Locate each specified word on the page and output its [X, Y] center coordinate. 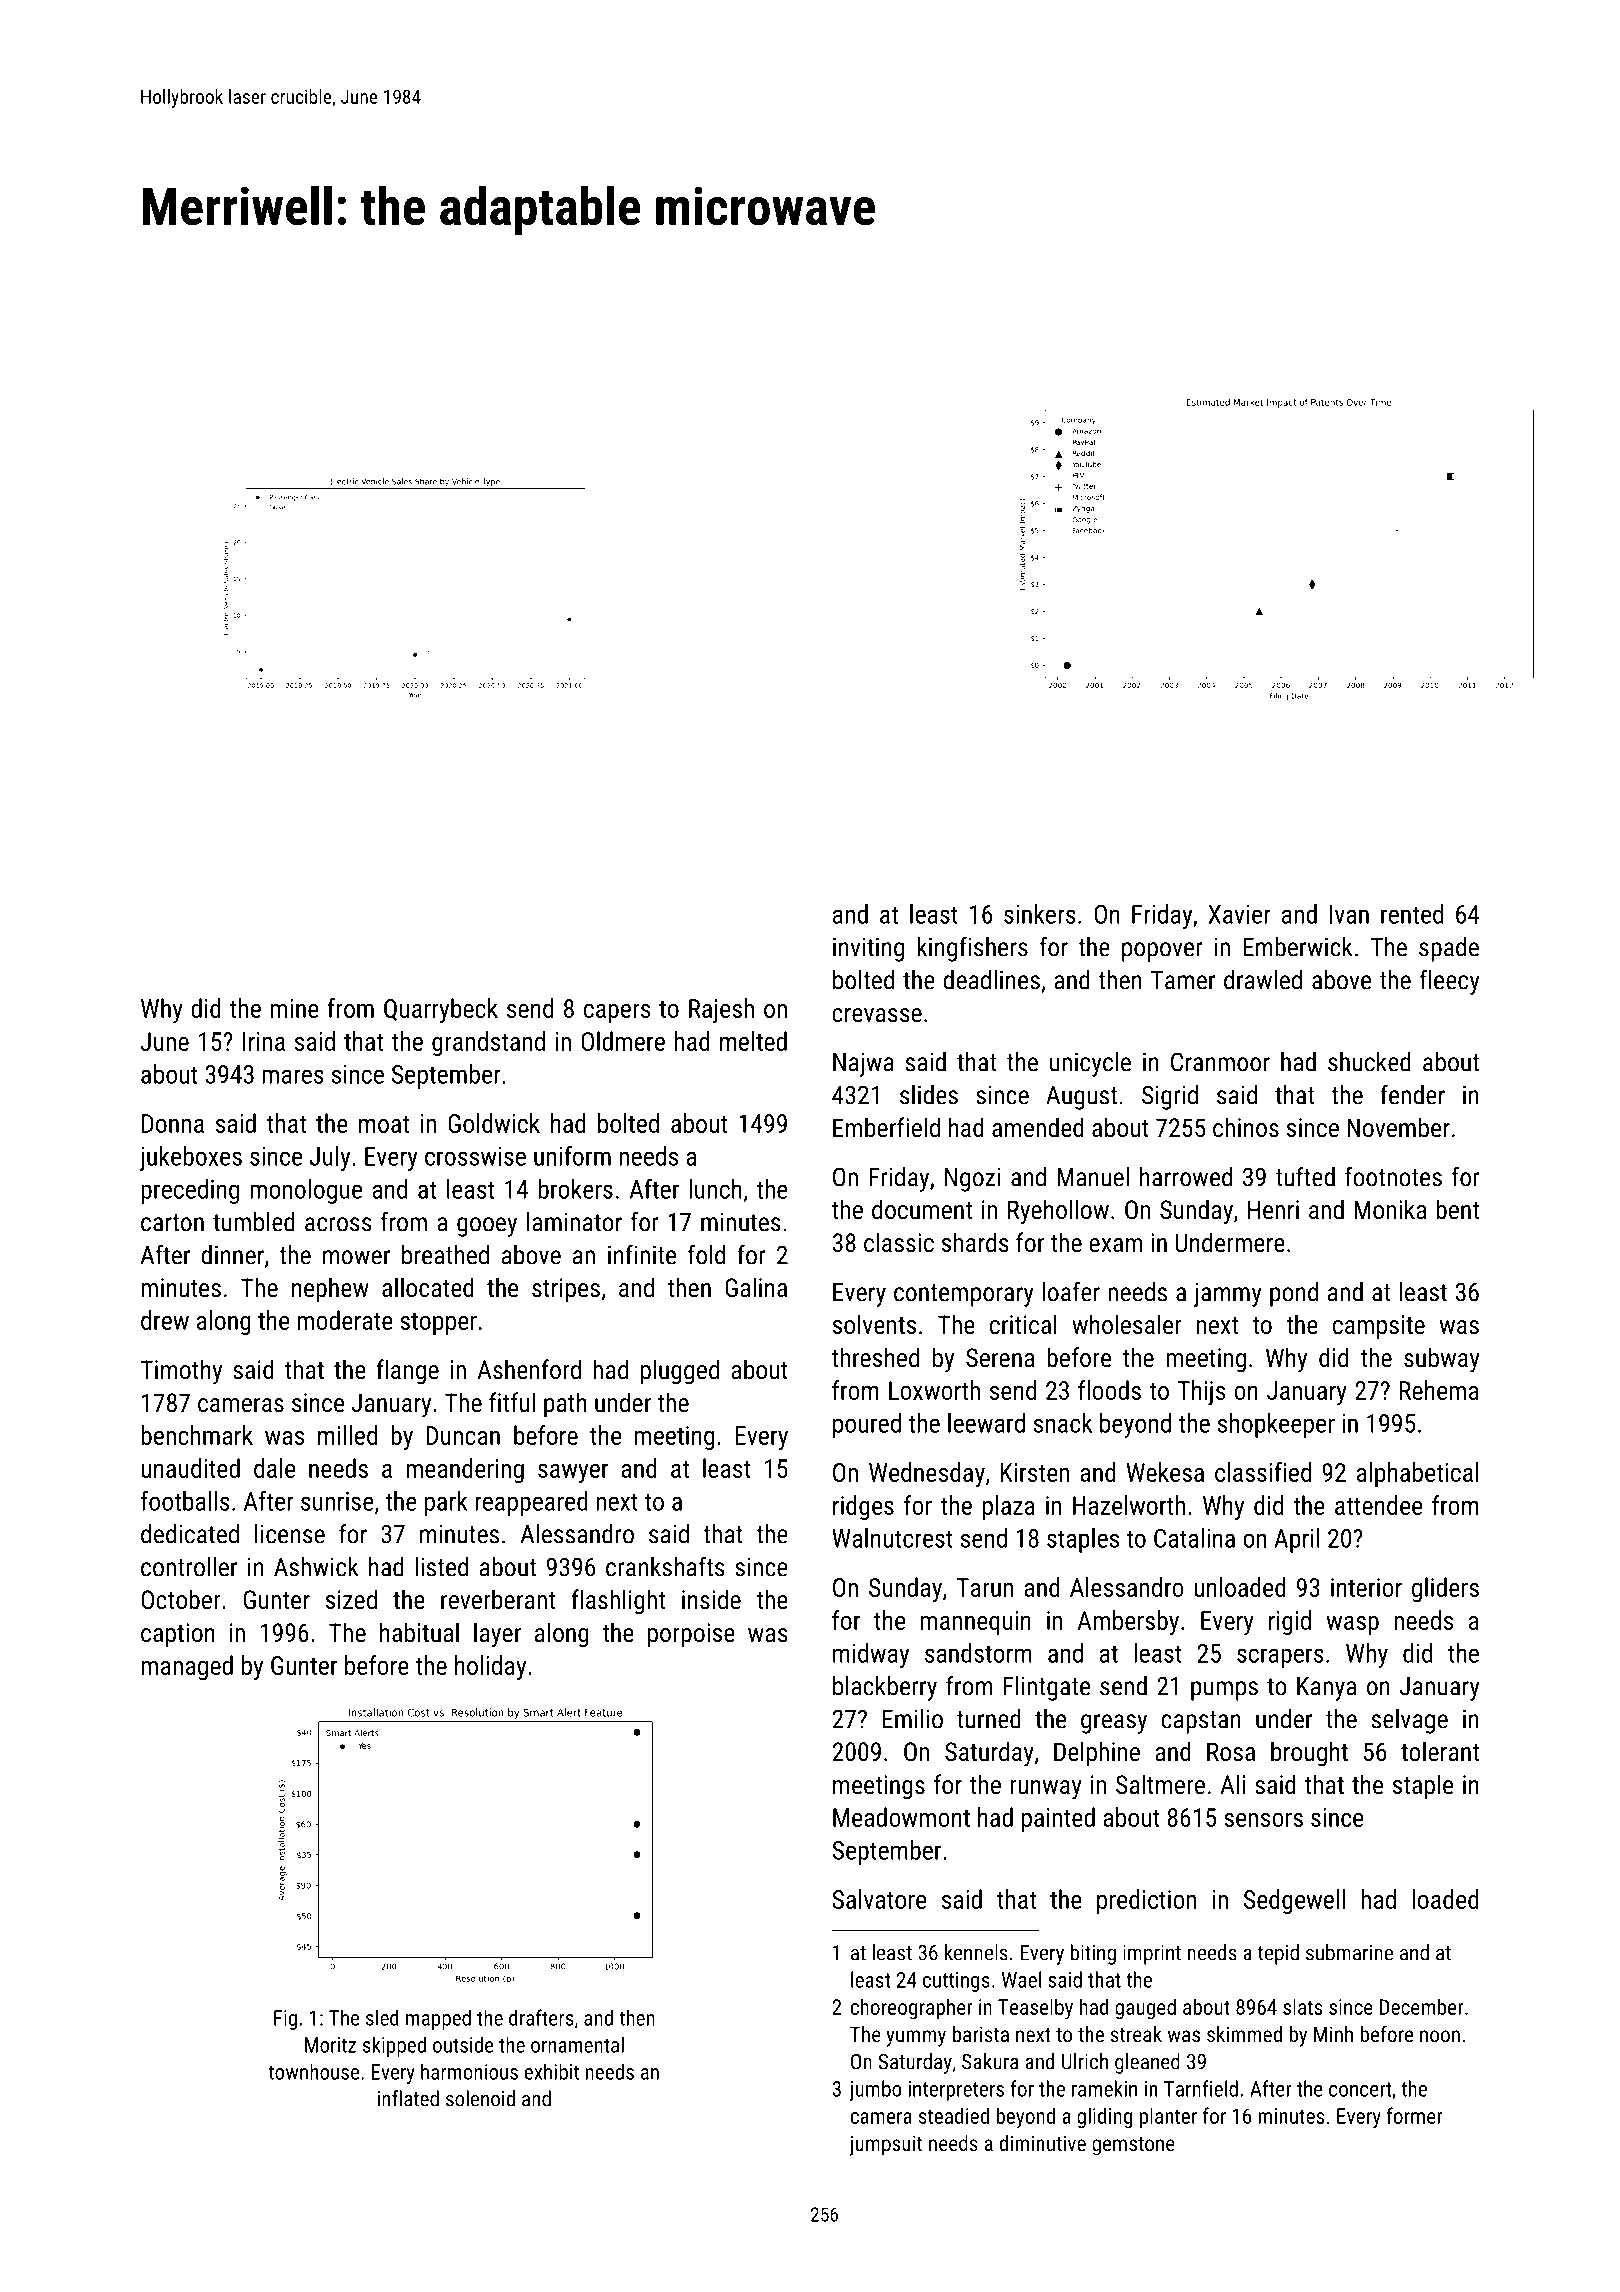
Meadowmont [901, 1817]
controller [189, 1567]
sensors [1263, 1820]
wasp [1353, 1625]
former [1415, 2115]
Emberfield [886, 1127]
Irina [264, 1041]
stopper [438, 1324]
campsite [1379, 1327]
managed [187, 1667]
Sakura [990, 2061]
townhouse [313, 2071]
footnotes [1393, 1176]
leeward [986, 1423]
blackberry [885, 1688]
